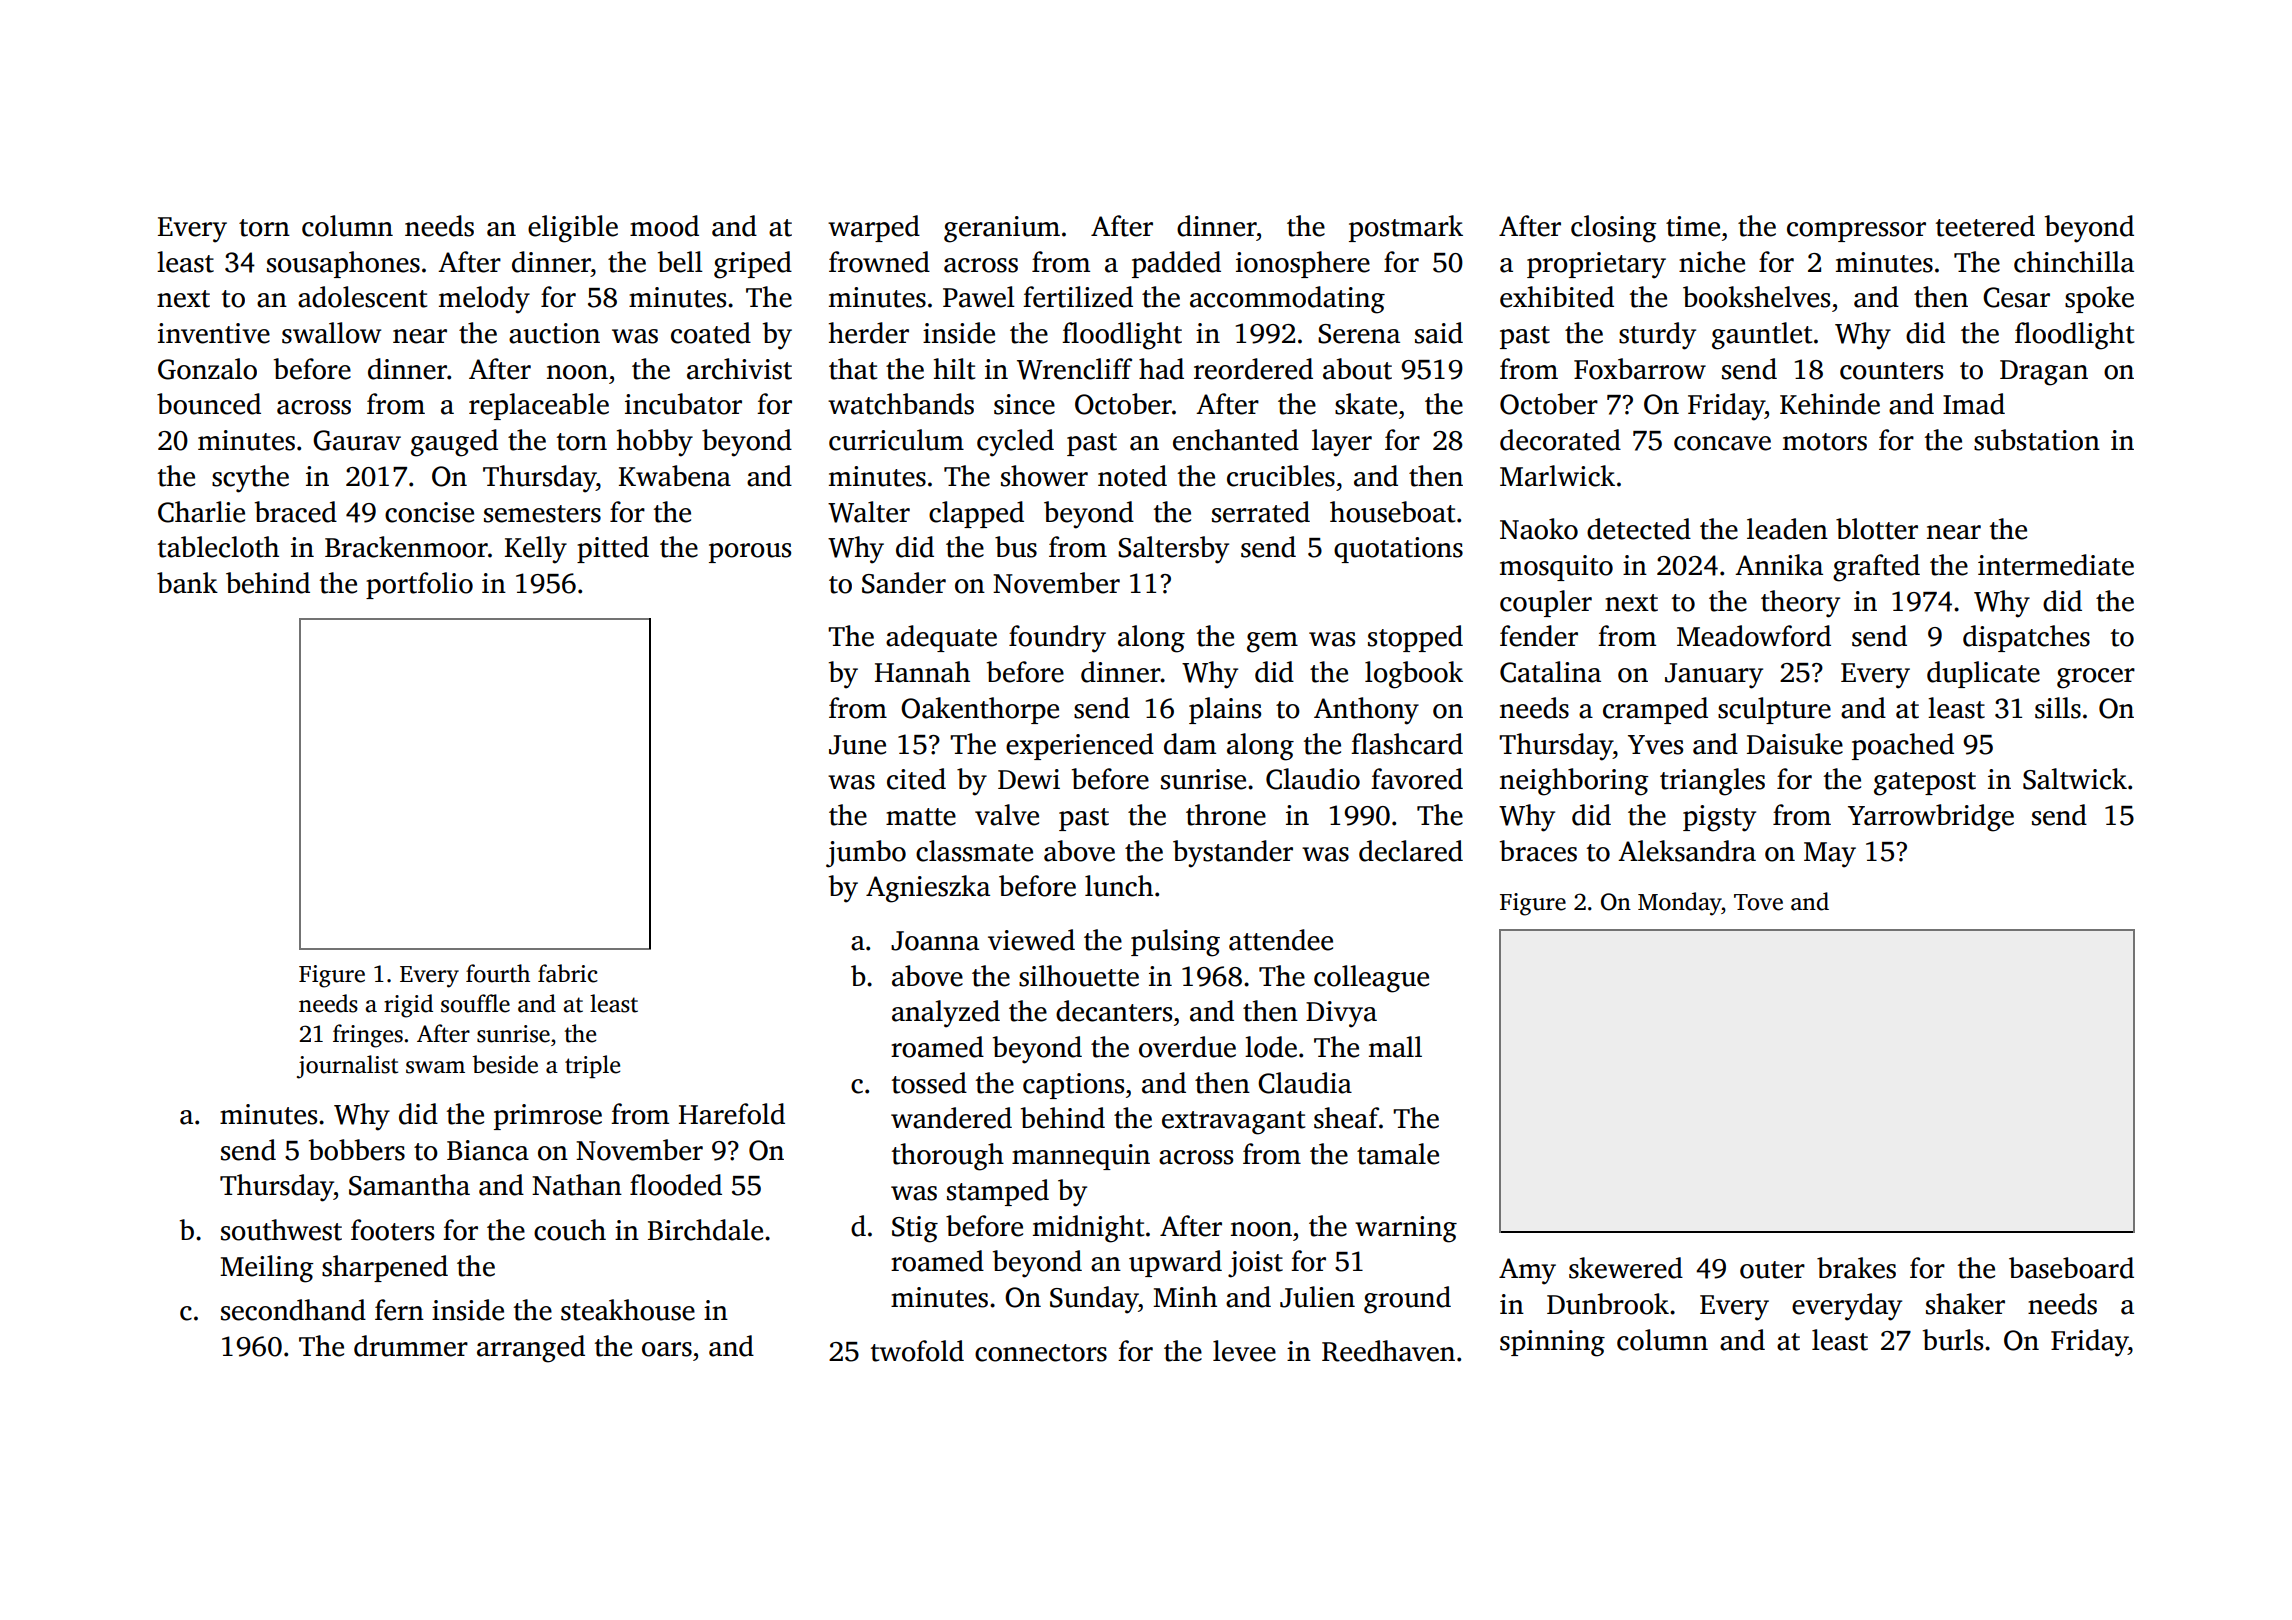 This screenshot has height=1620, width=2292. Describe the element at coordinates (664, 226) in the screenshot. I see `mood` at that location.
